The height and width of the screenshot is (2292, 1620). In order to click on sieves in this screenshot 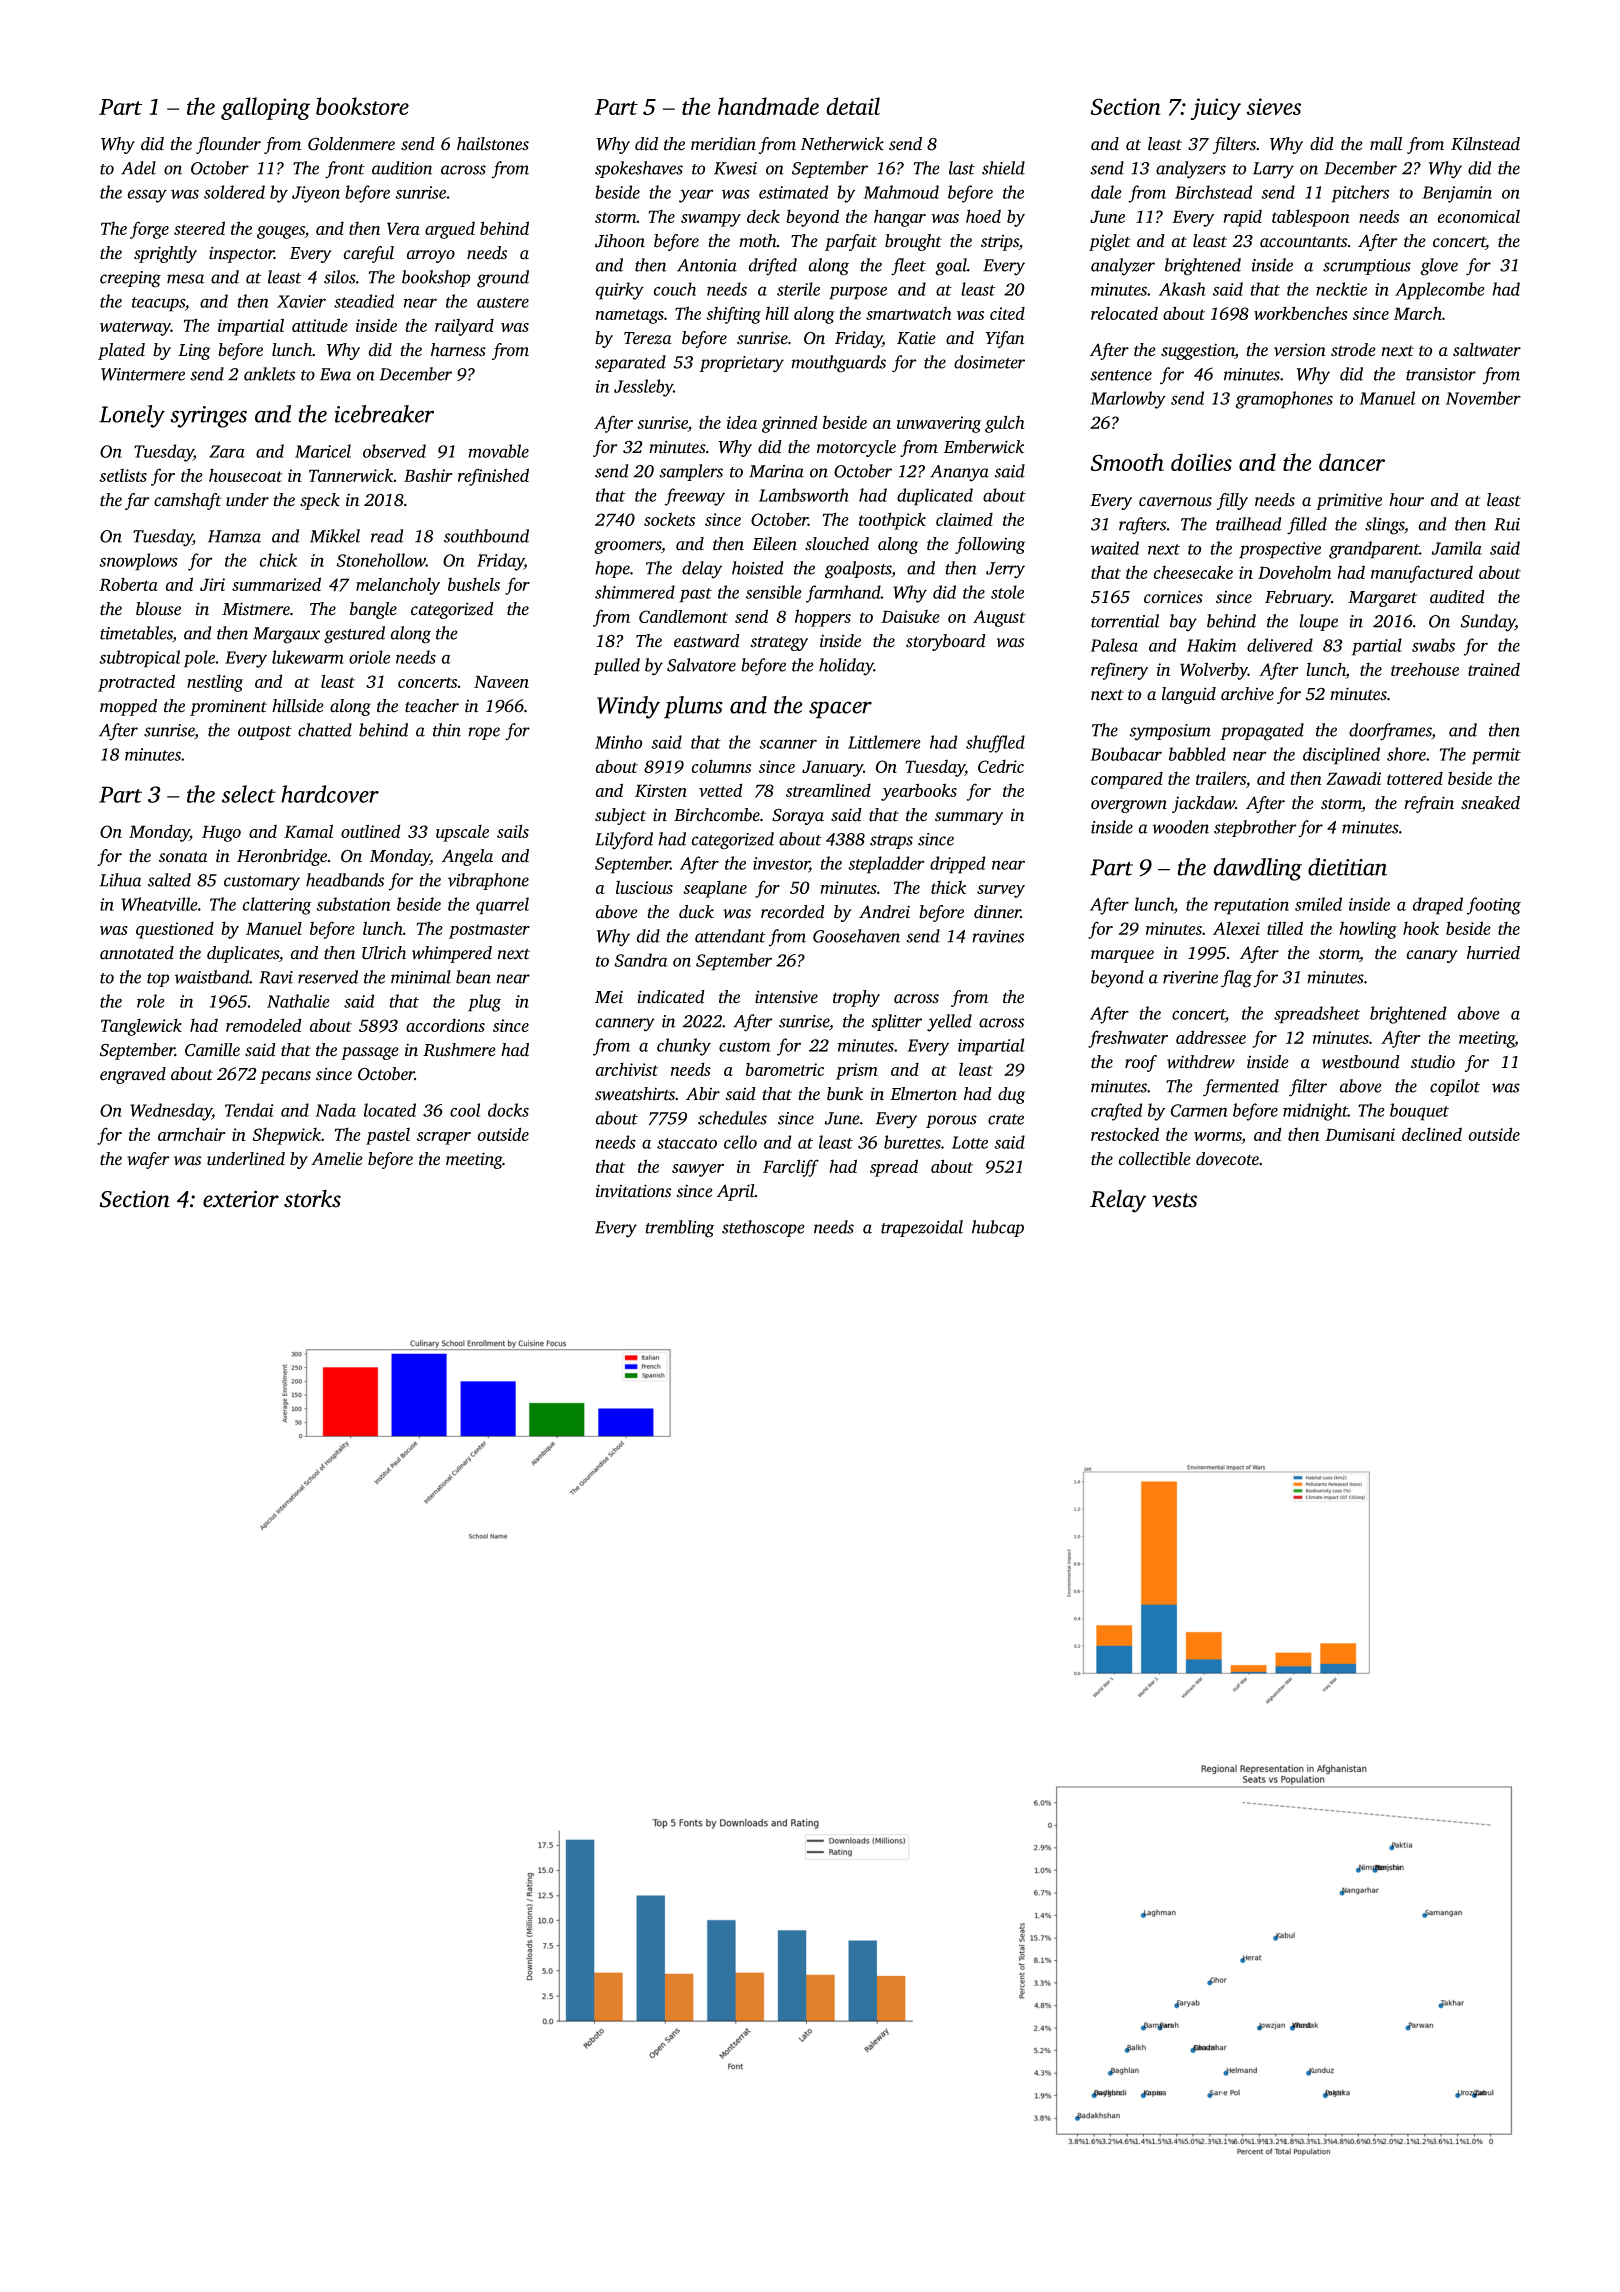, I will do `click(1274, 106)`.
